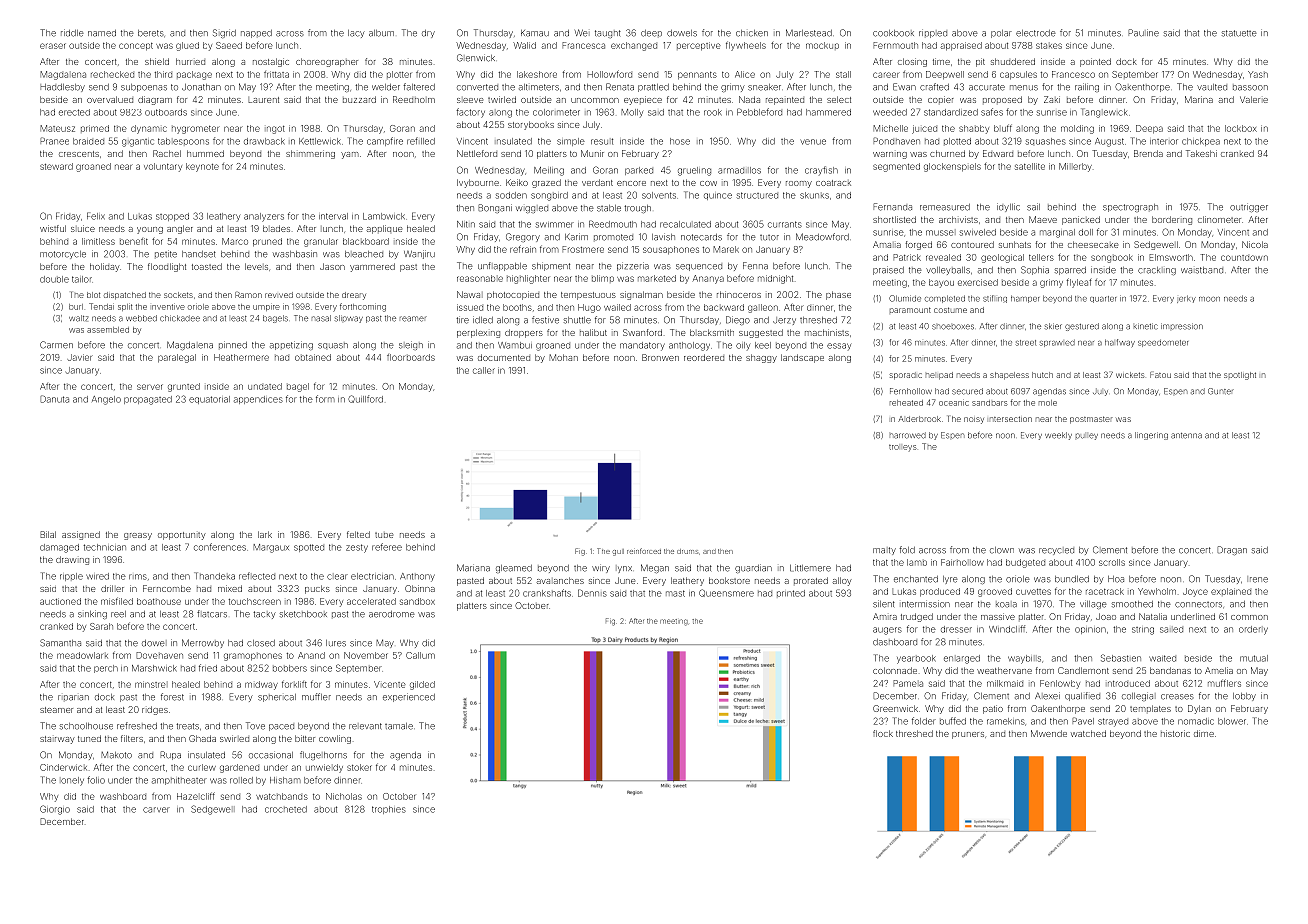  What do you see at coordinates (53, 46) in the page?
I see `eraser` at bounding box center [53, 46].
